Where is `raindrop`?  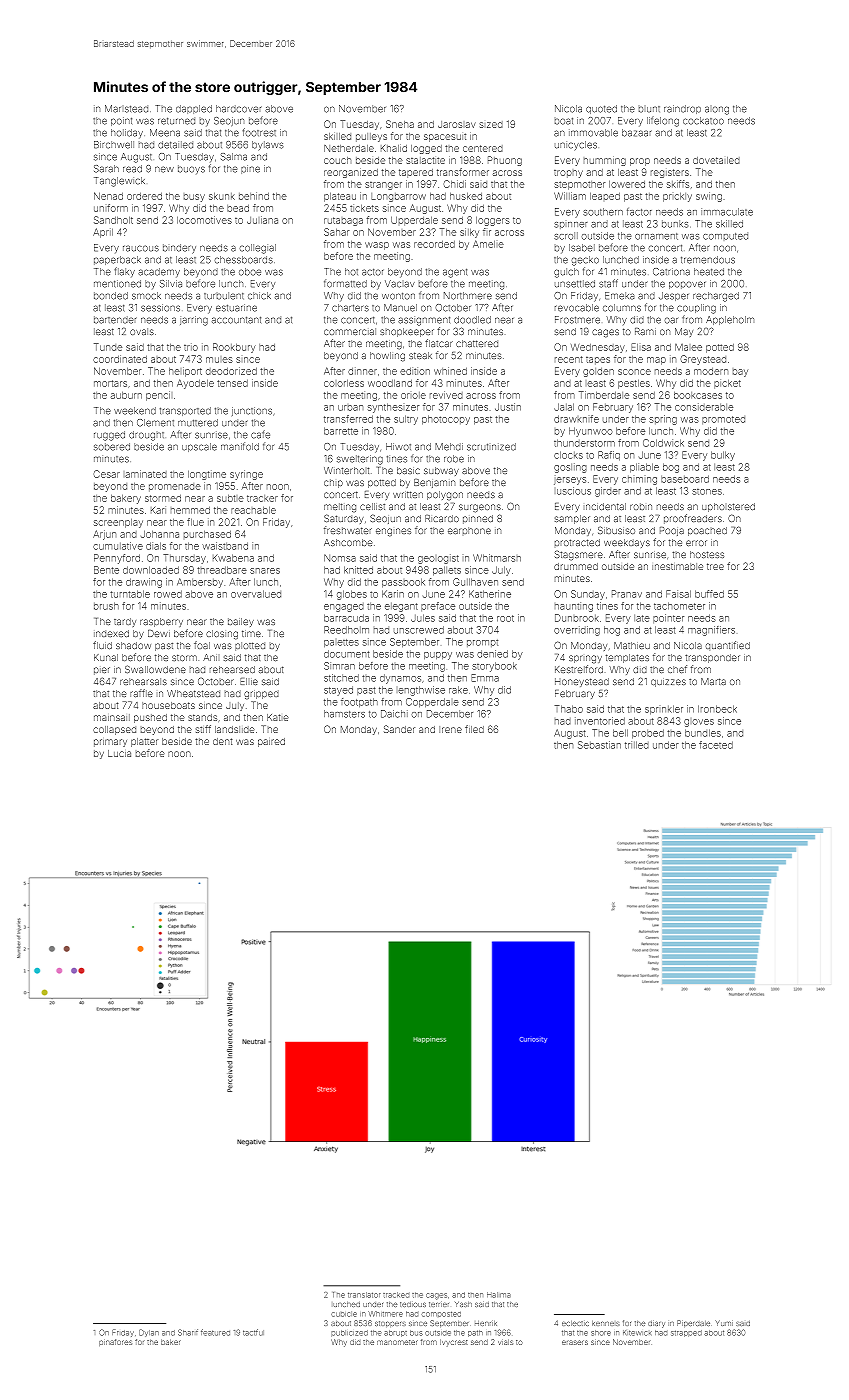
raindrop is located at coordinates (682, 109).
